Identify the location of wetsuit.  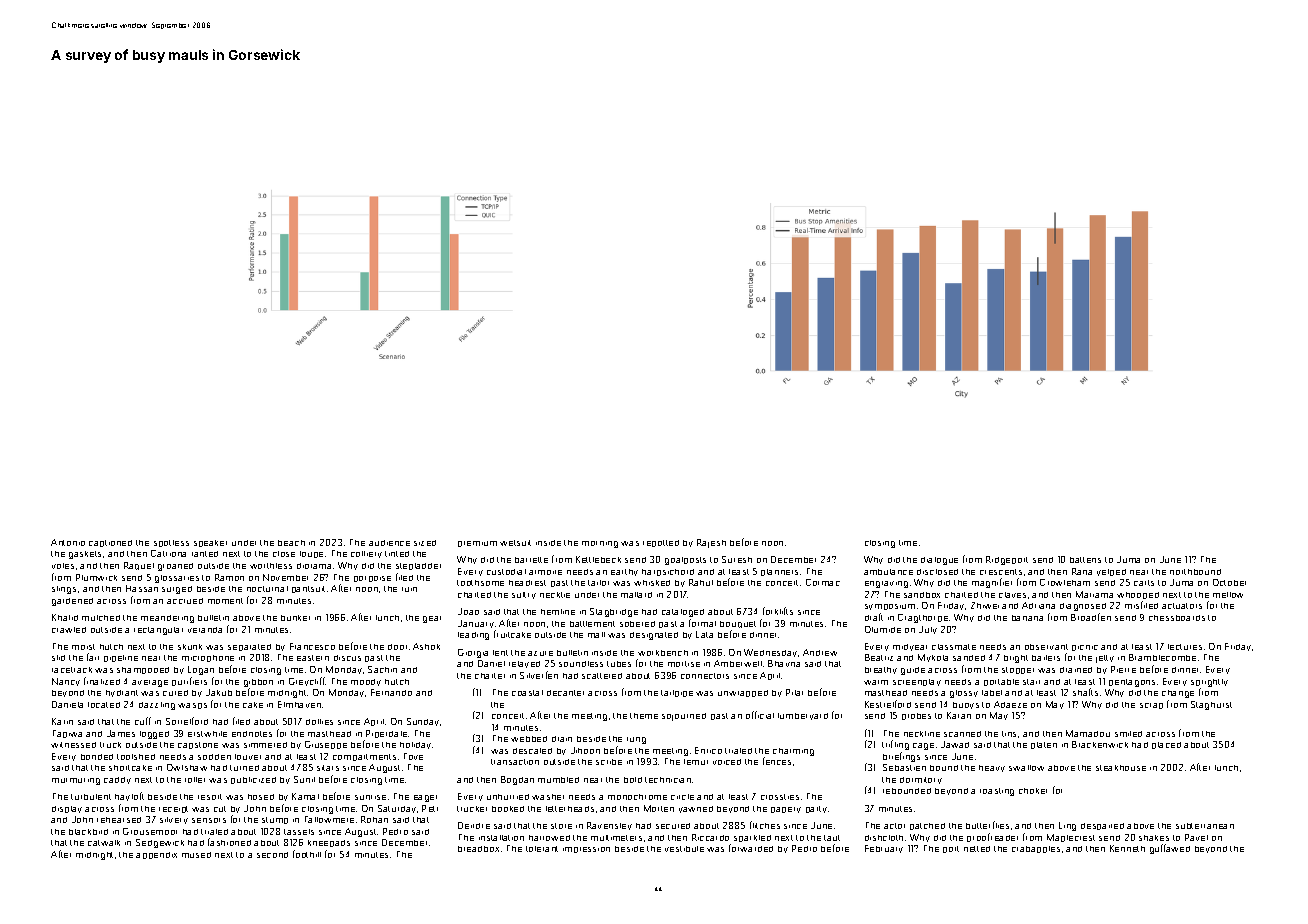
(515, 543).
